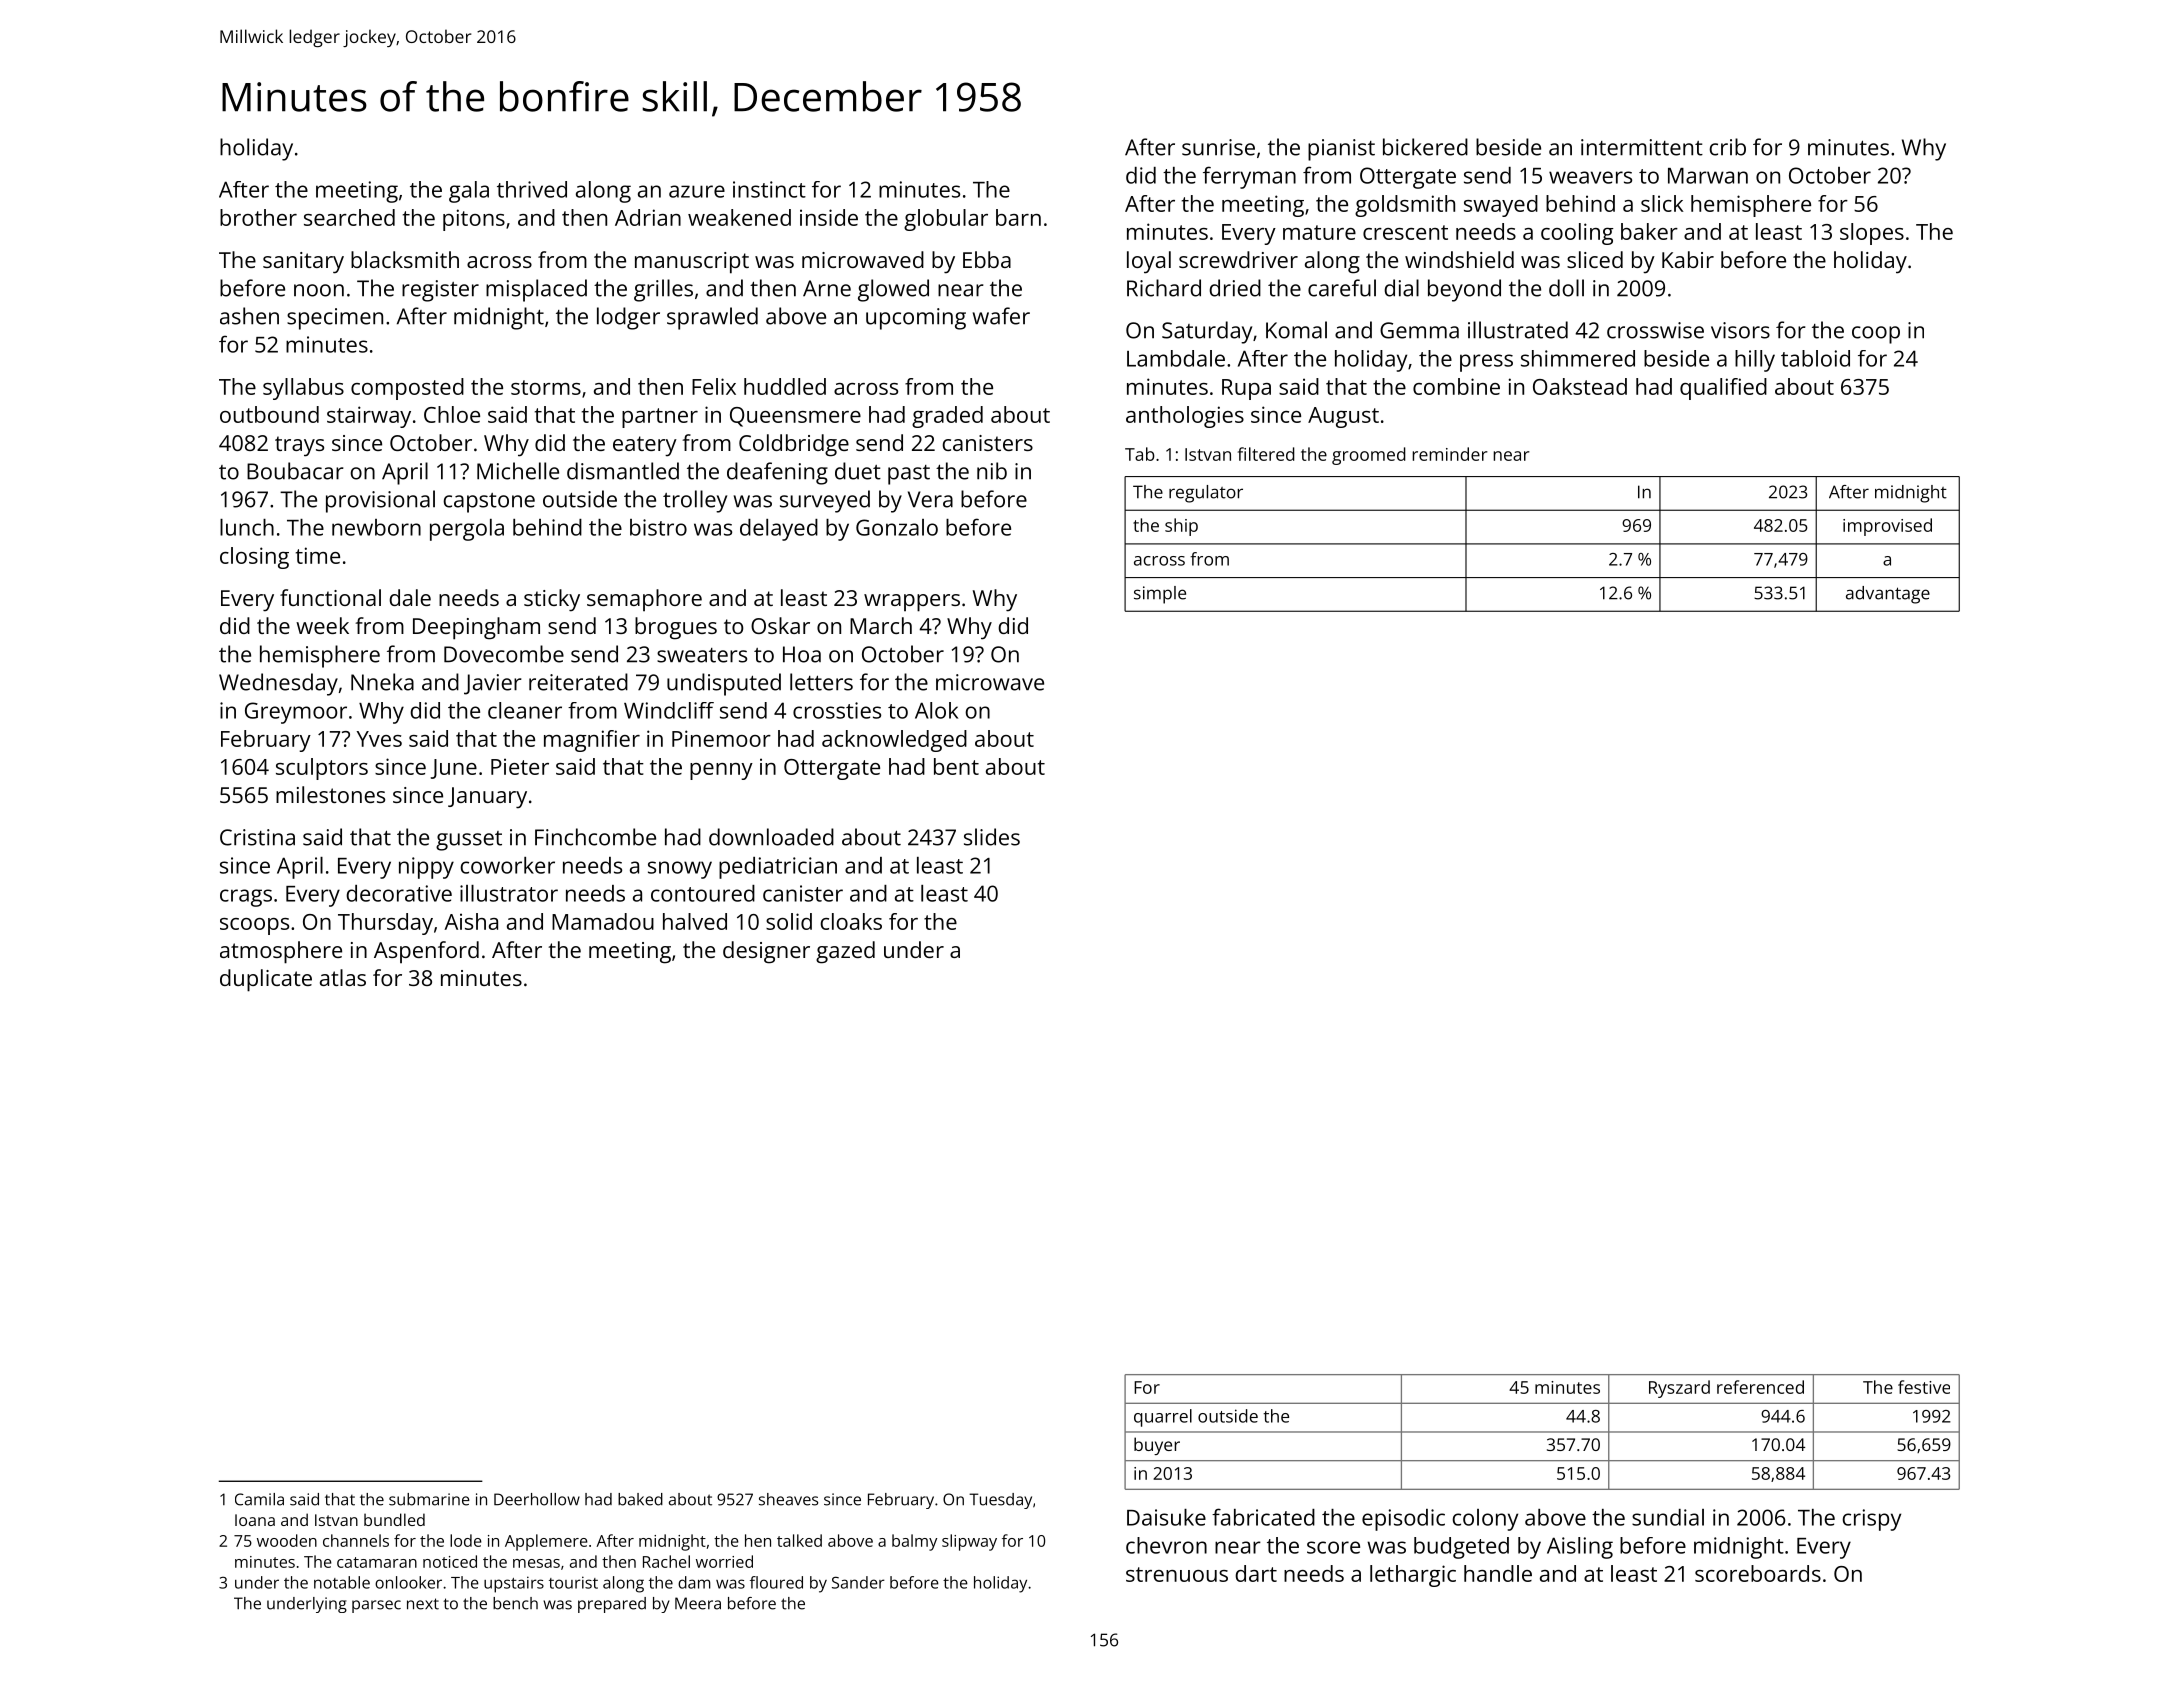 The width and height of the page is (2178, 1683). Describe the element at coordinates (1018, 217) in the page. I see `barn` at that location.
